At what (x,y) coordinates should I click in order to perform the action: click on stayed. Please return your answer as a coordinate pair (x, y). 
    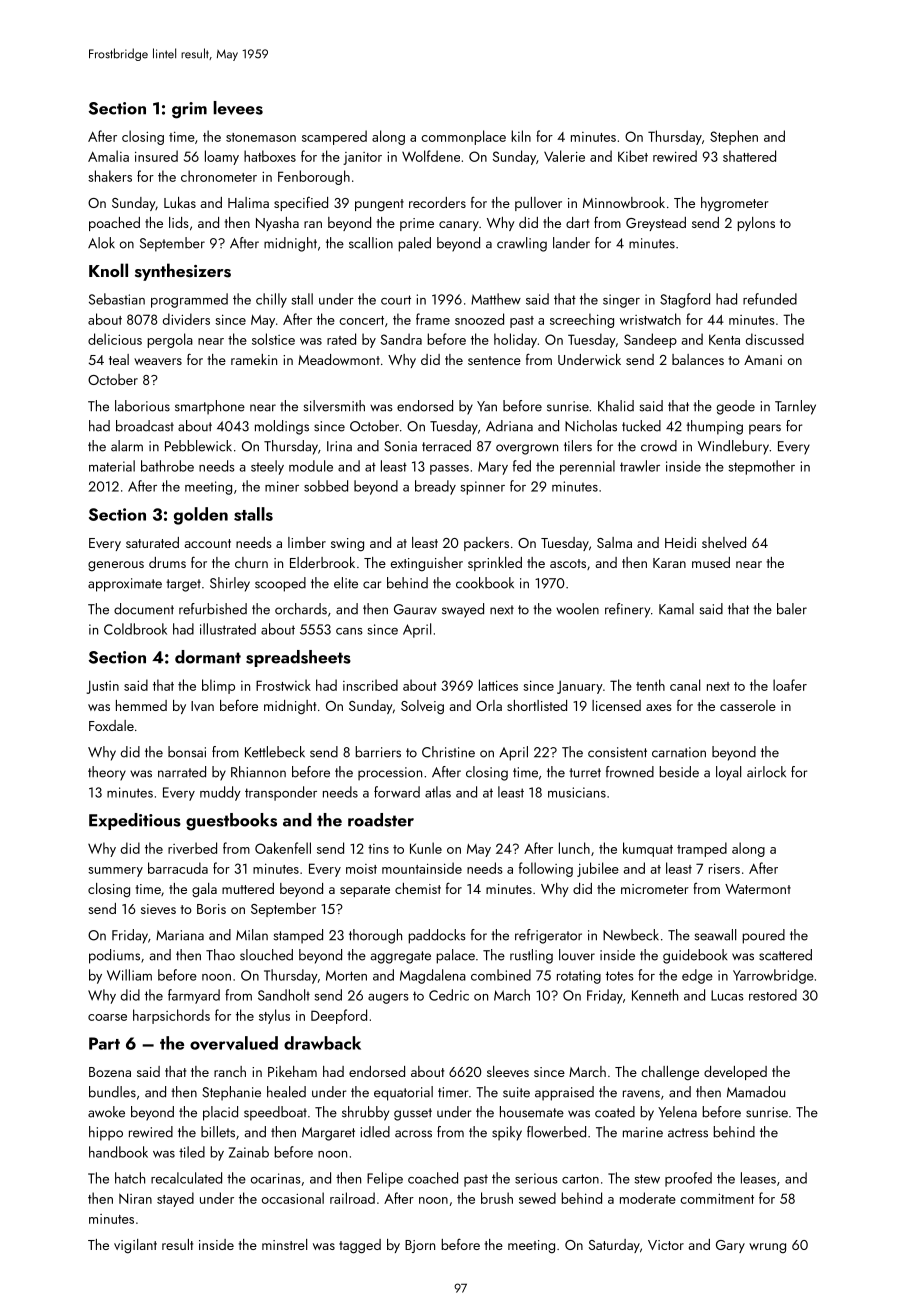
    Looking at the image, I should click on (175, 1199).
